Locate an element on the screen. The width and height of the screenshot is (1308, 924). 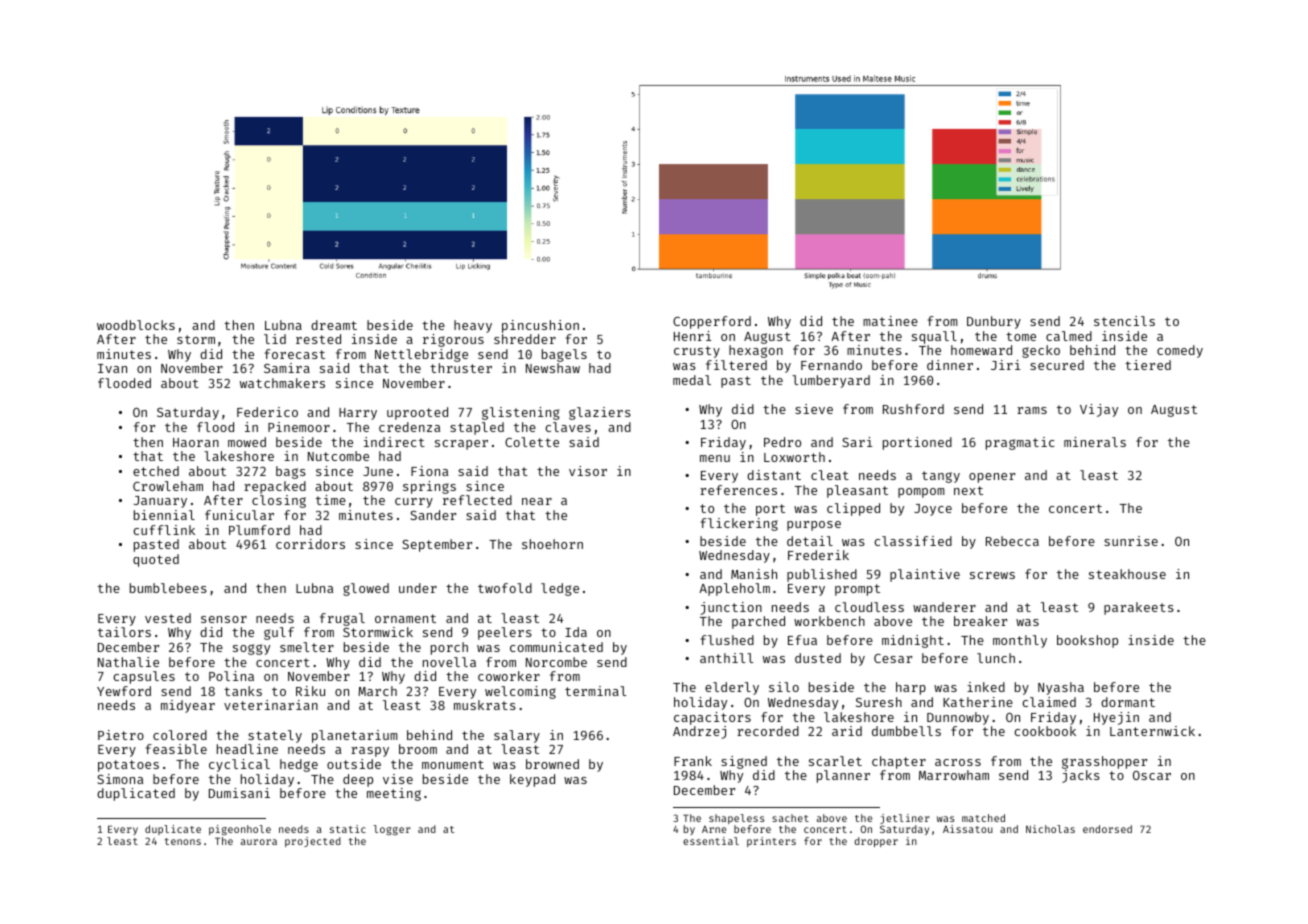
pincushion is located at coordinates (540, 326).
